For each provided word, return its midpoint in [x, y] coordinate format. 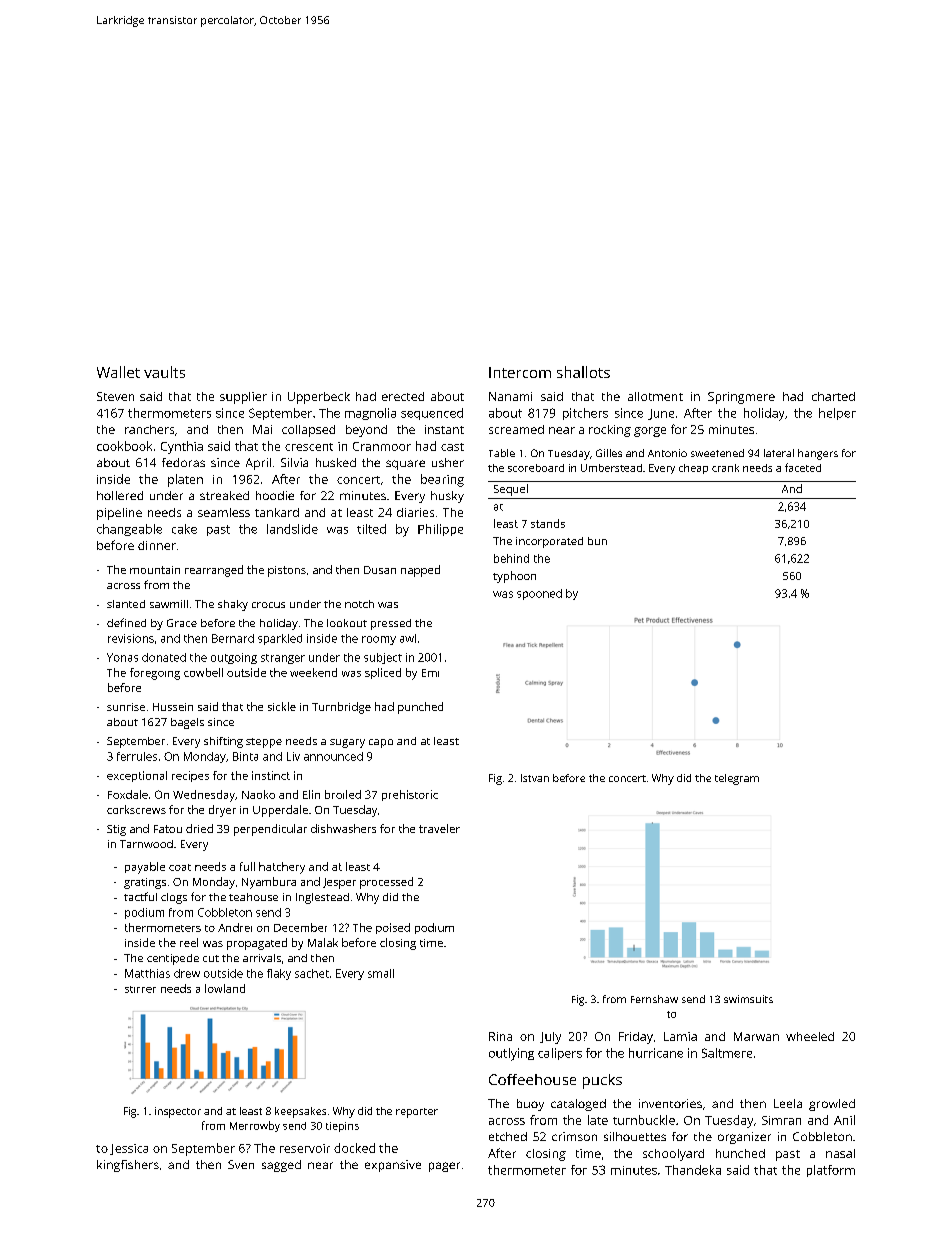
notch [359, 604]
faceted [803, 467]
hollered [120, 495]
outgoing [234, 658]
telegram [737, 779]
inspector [178, 1112]
